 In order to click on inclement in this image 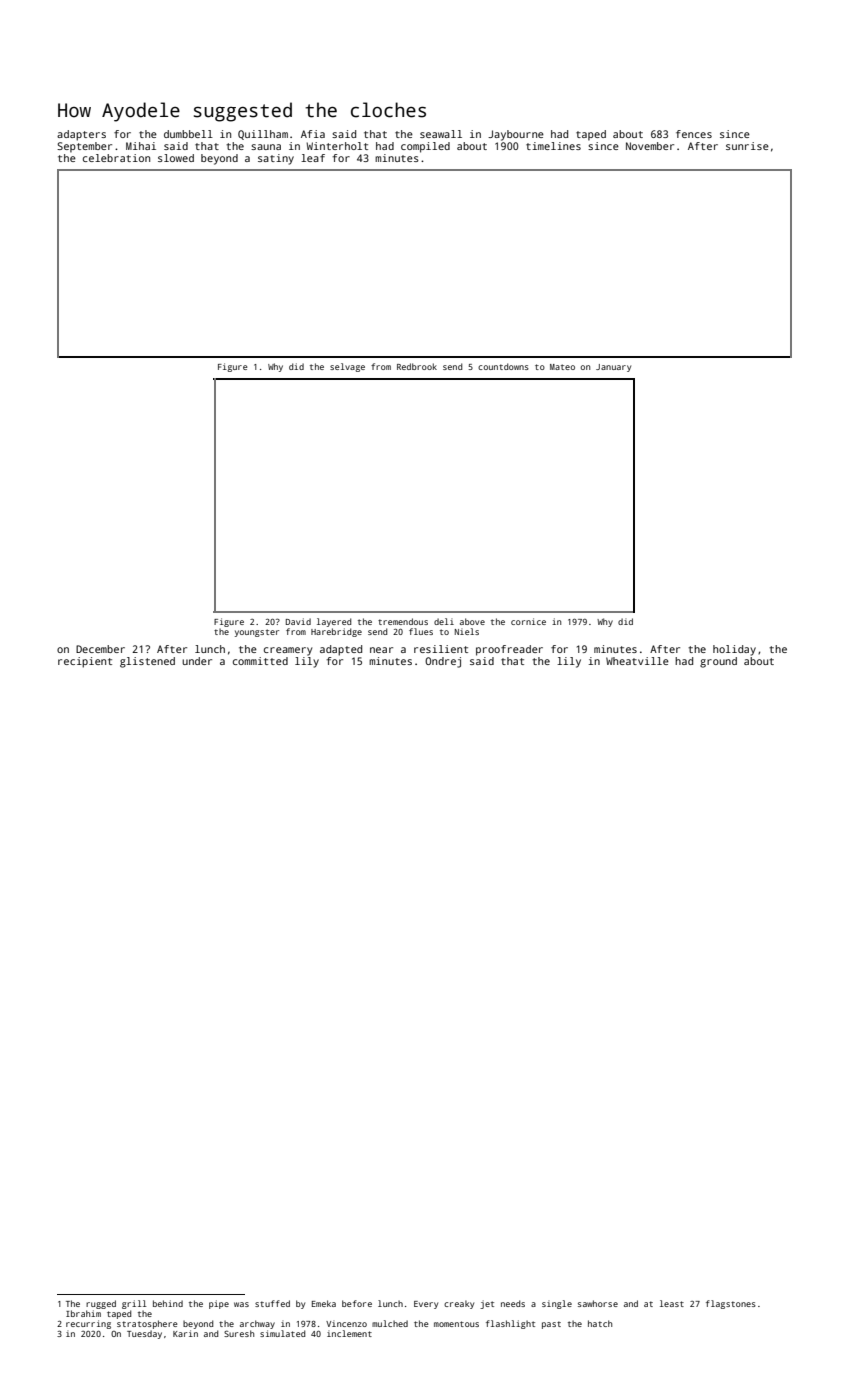, I will do `click(349, 1333)`.
